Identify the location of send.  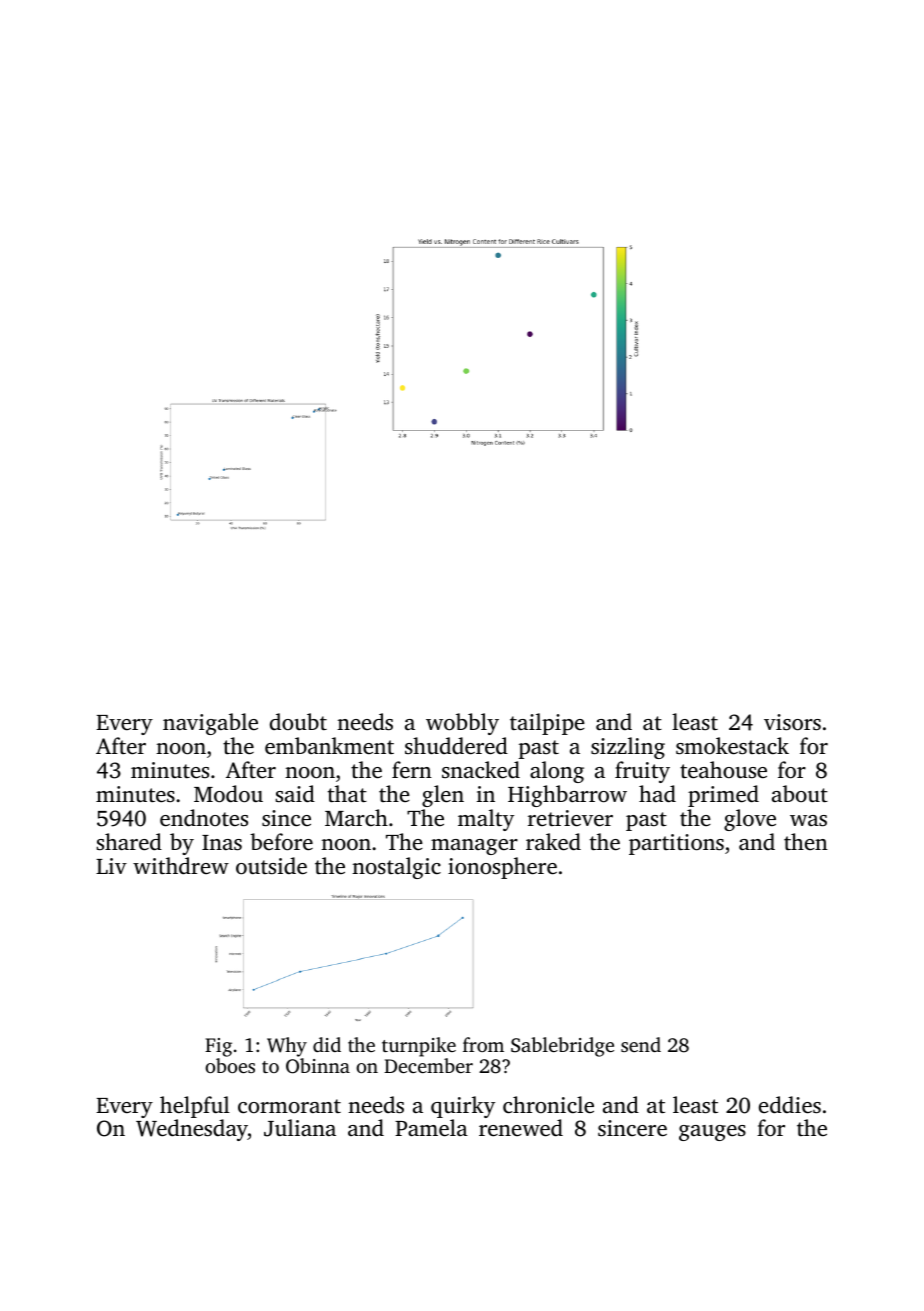
(641, 1044).
